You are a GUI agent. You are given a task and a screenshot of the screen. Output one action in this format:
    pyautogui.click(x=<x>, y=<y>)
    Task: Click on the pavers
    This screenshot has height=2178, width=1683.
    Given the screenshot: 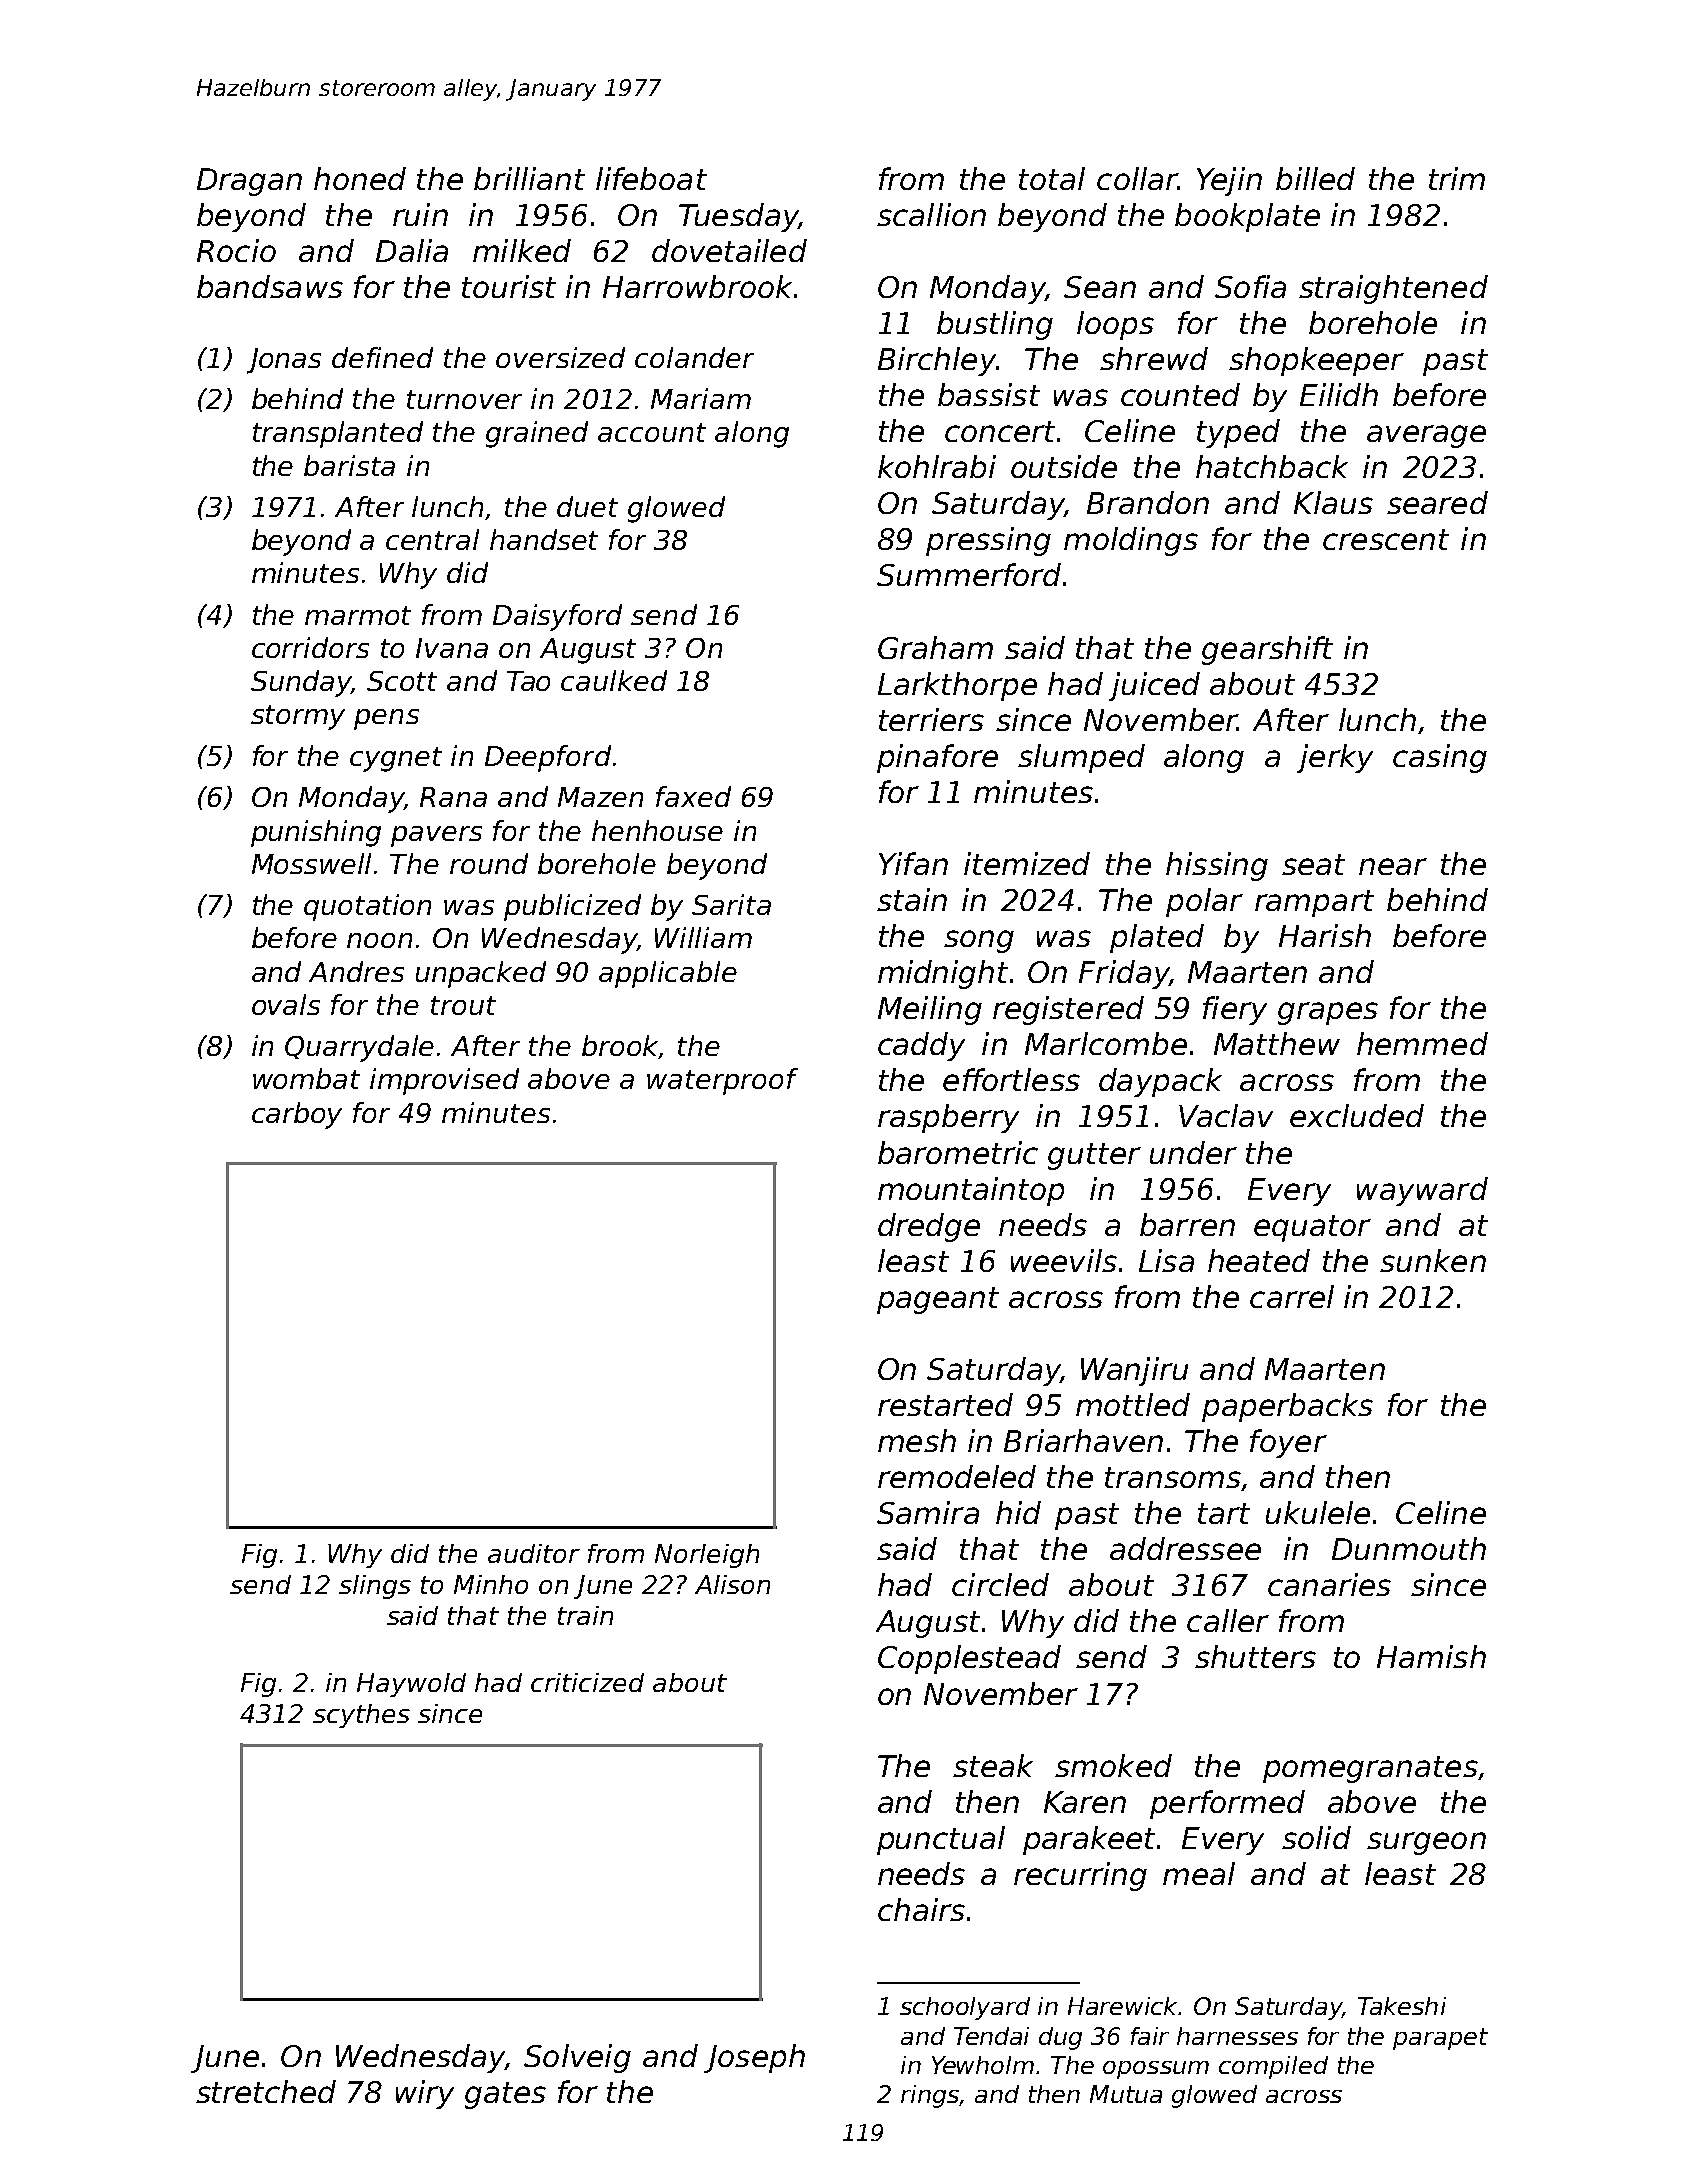 What is the action you would take?
    pyautogui.click(x=436, y=836)
